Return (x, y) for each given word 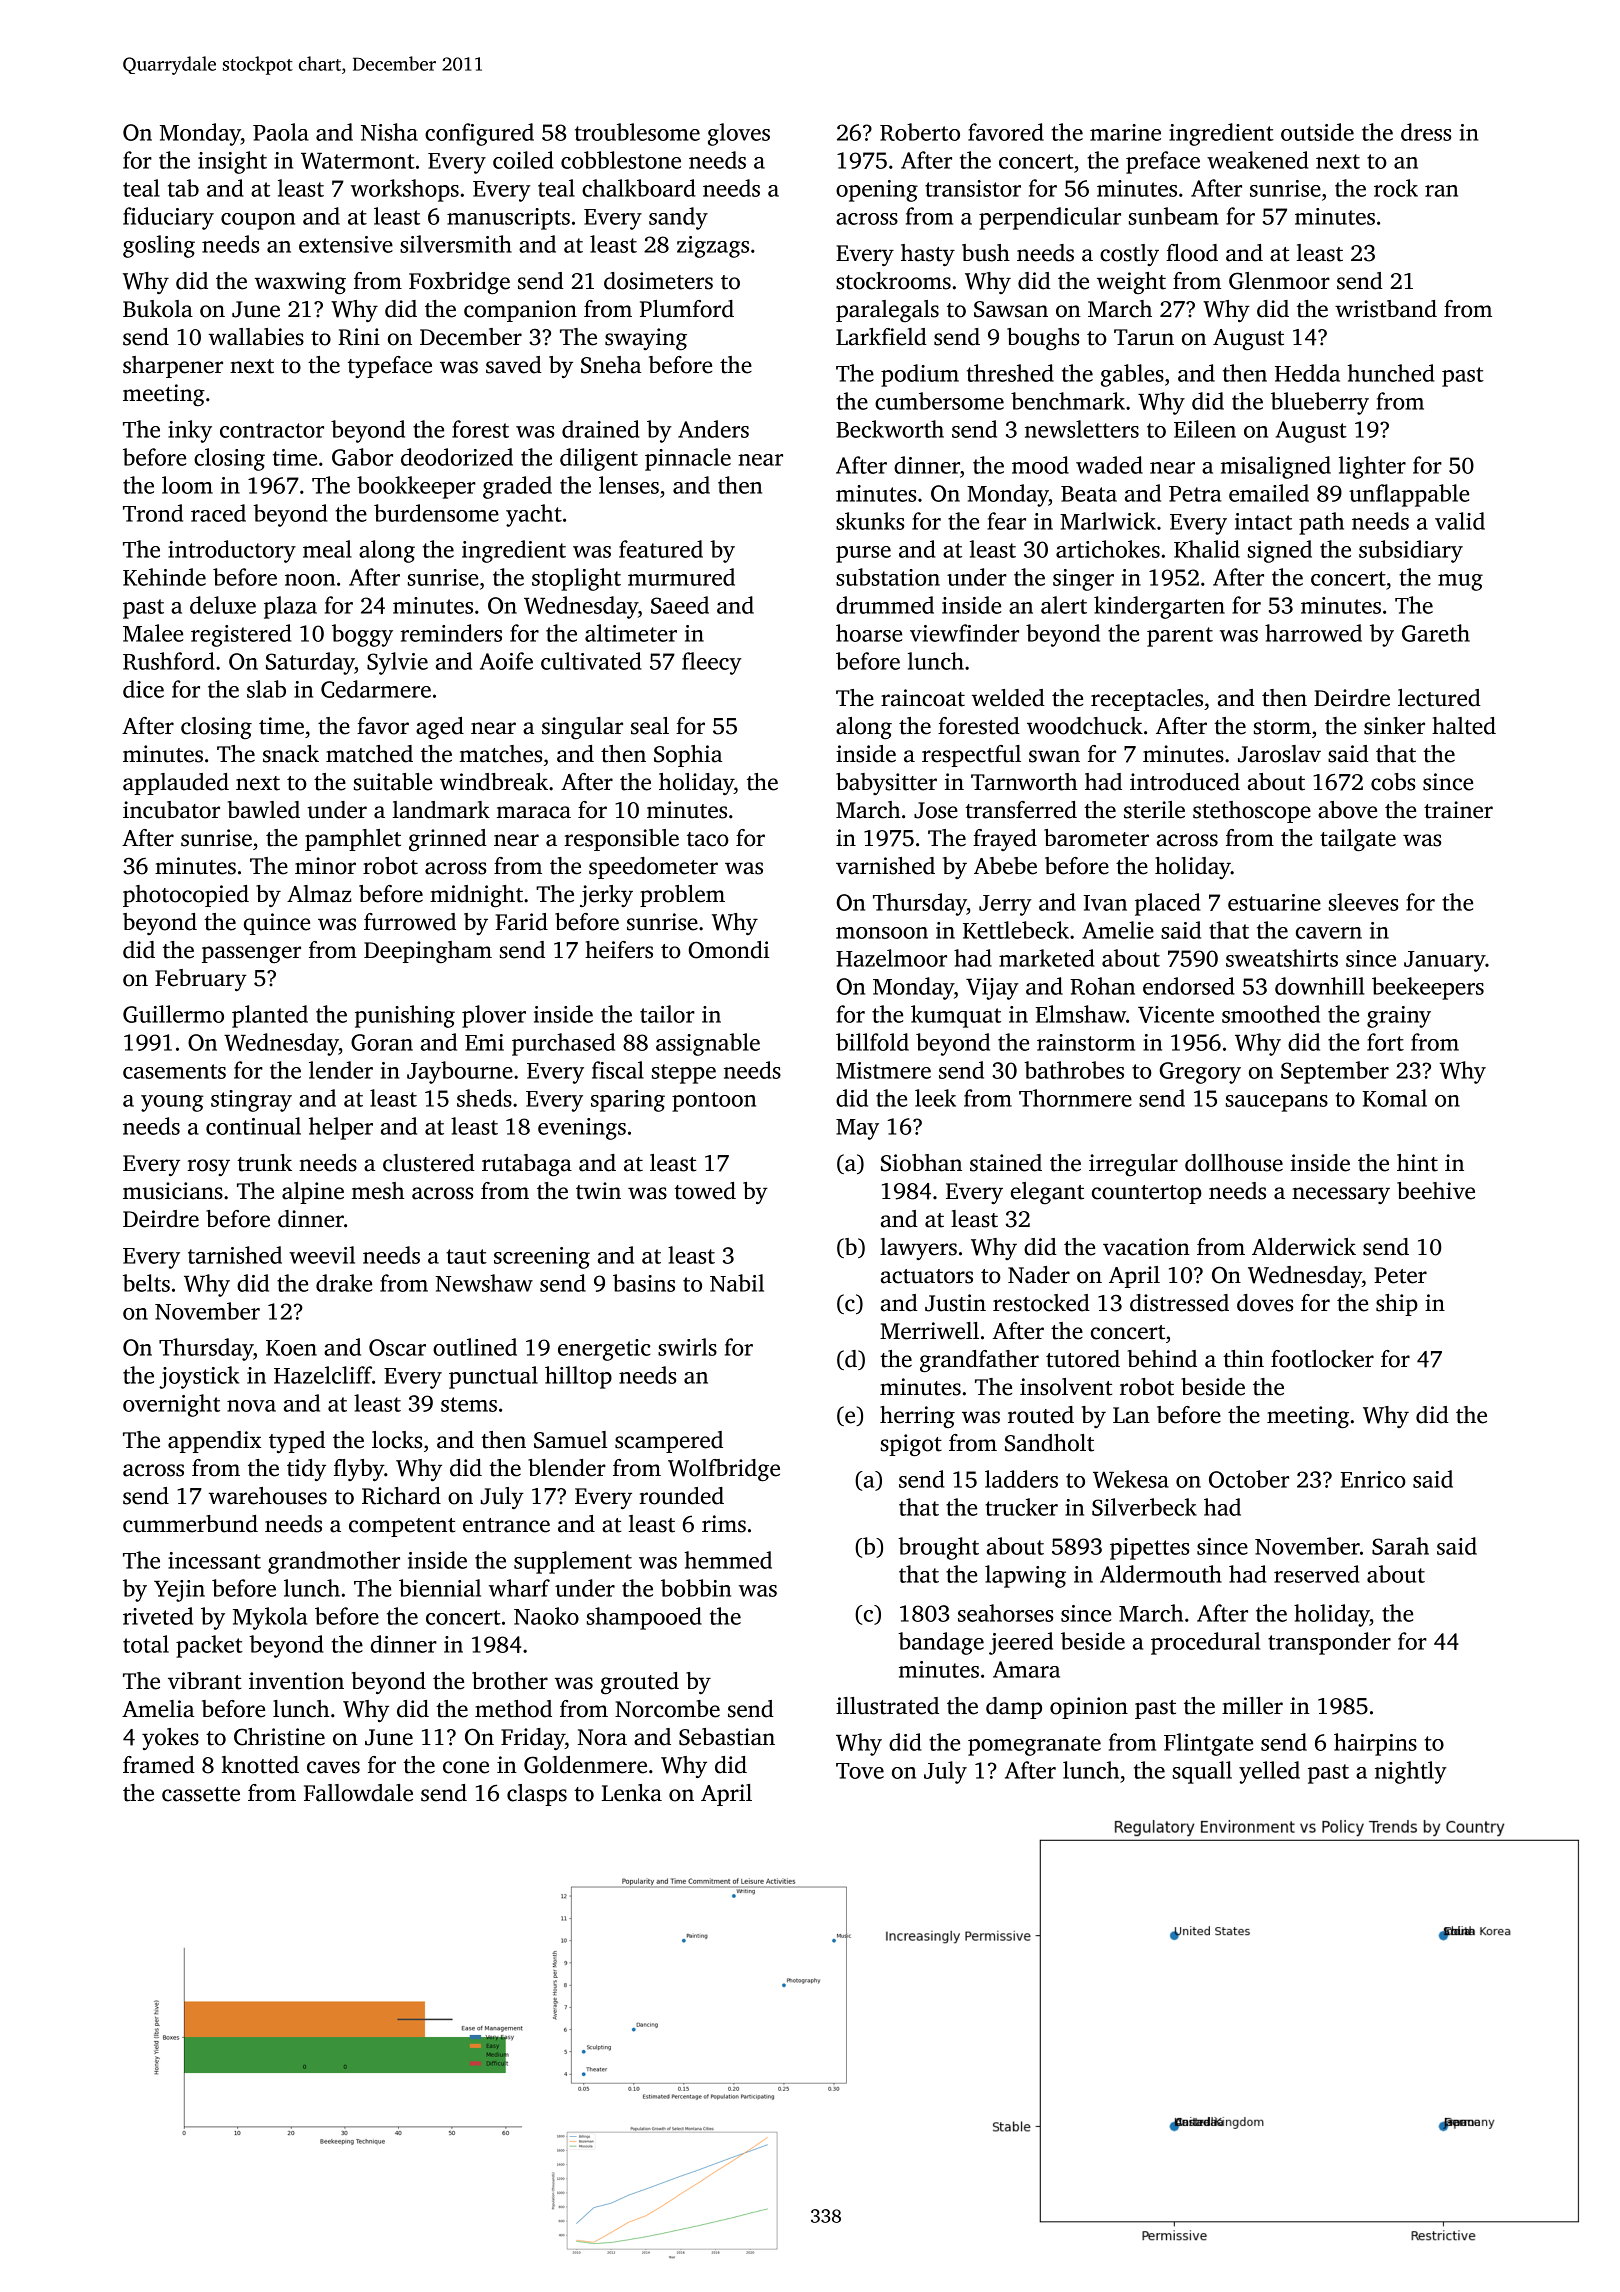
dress (1426, 132)
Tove (860, 1771)
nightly (1411, 1772)
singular (582, 728)
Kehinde (164, 577)
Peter (1400, 1275)
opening (877, 191)
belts (146, 1283)
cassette (201, 1794)
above (1347, 810)
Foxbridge (459, 283)
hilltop (578, 1377)
